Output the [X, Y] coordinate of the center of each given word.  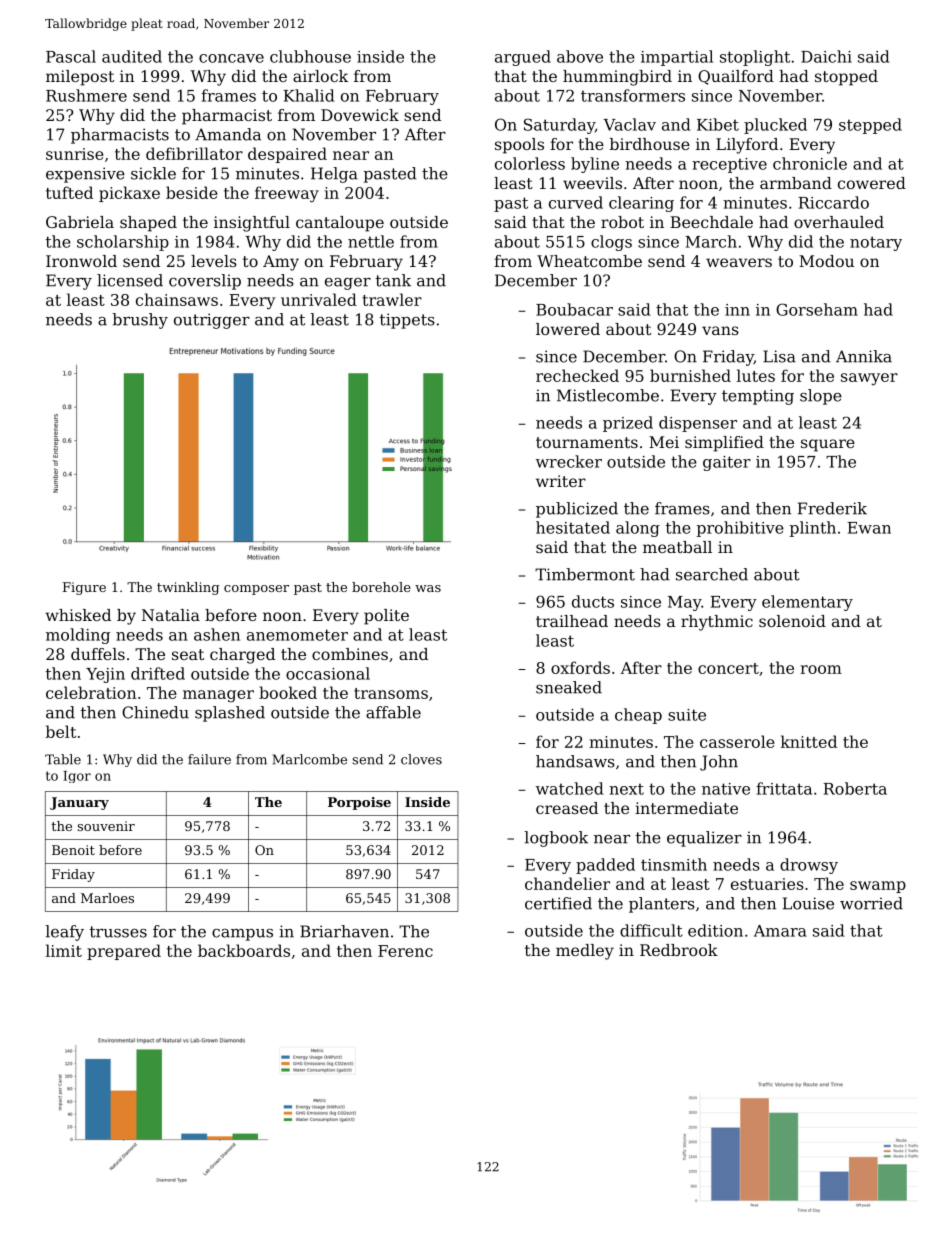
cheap [638, 716]
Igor [77, 777]
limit [64, 950]
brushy [140, 321]
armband [796, 183]
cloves [421, 759]
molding [78, 636]
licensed [130, 280]
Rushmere [86, 95]
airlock [320, 76]
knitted [809, 741]
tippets [407, 321]
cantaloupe [340, 224]
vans [720, 330]
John [719, 763]
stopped [846, 78]
